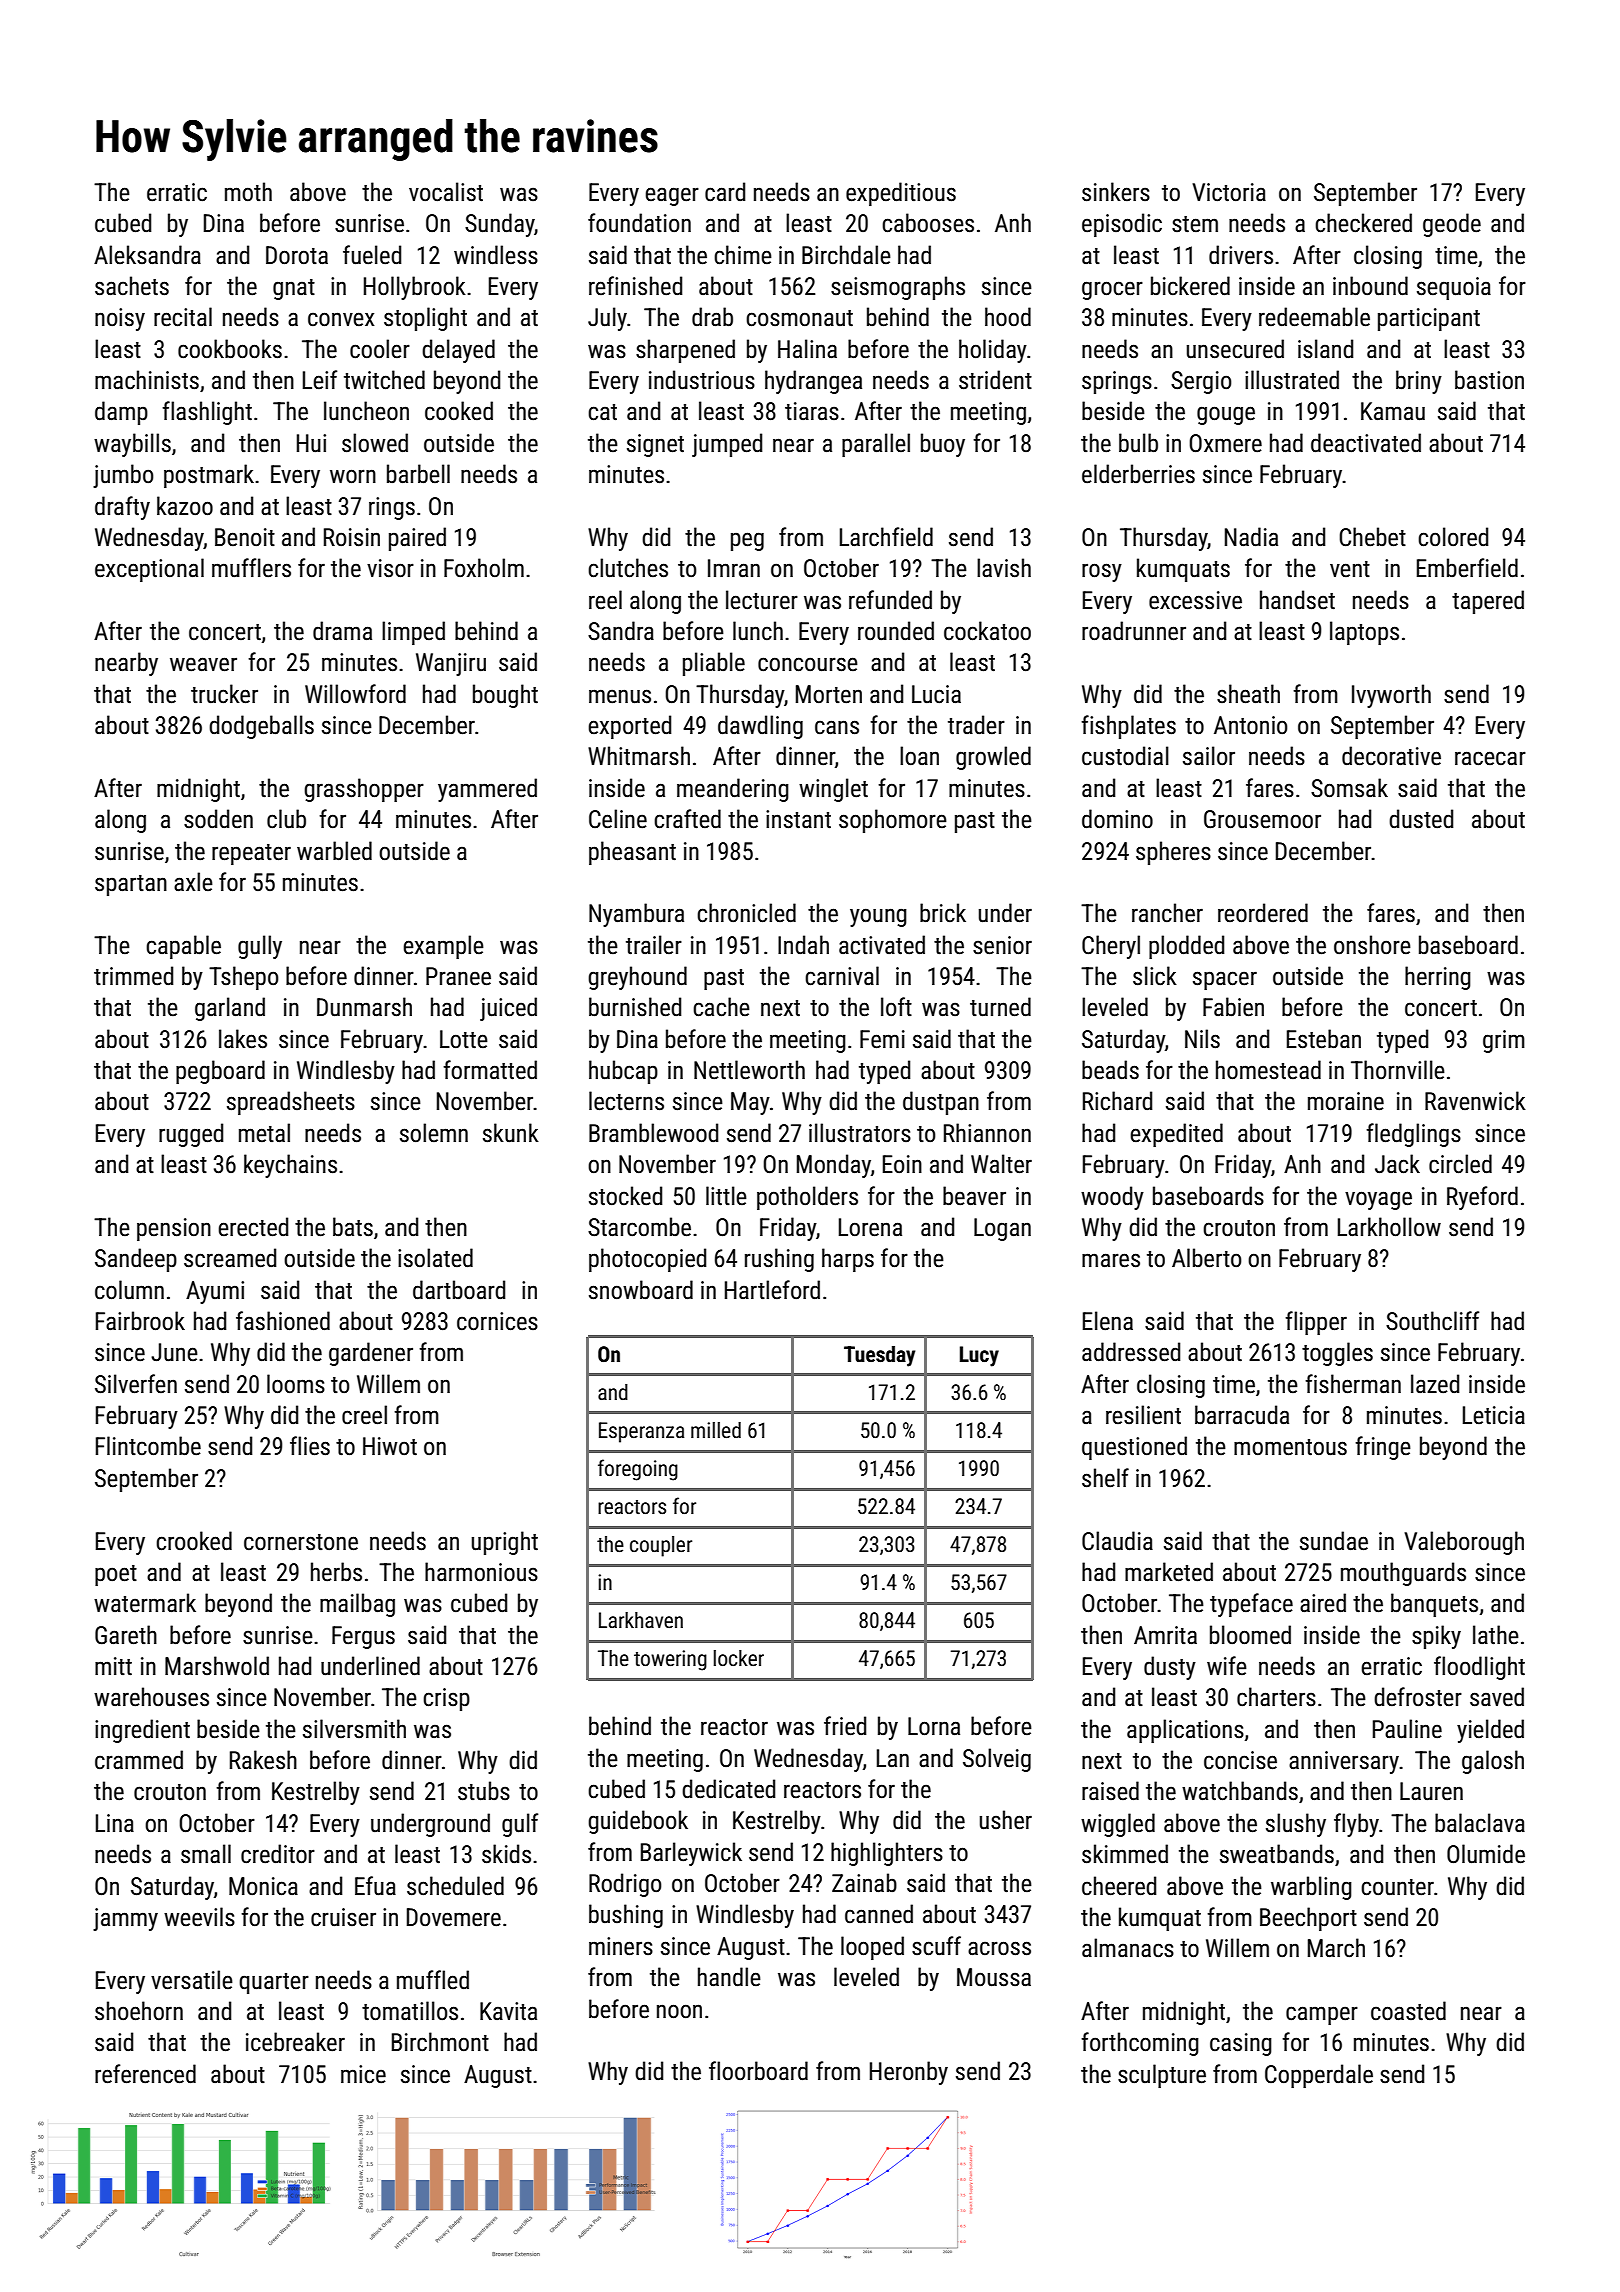  What do you see at coordinates (1452, 225) in the document?
I see `geode` at bounding box center [1452, 225].
